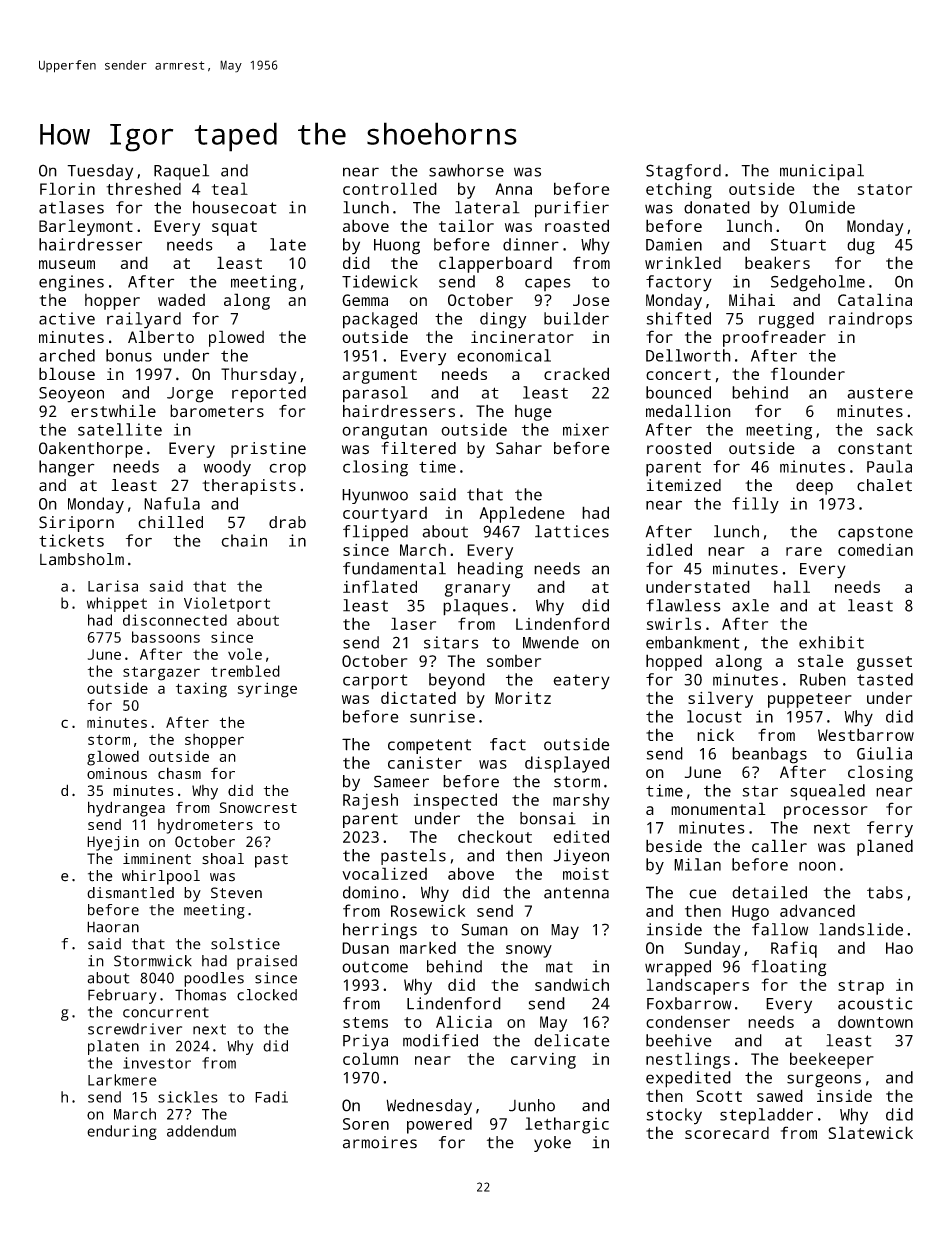 The image size is (952, 1233). I want to click on museum, so click(67, 264).
